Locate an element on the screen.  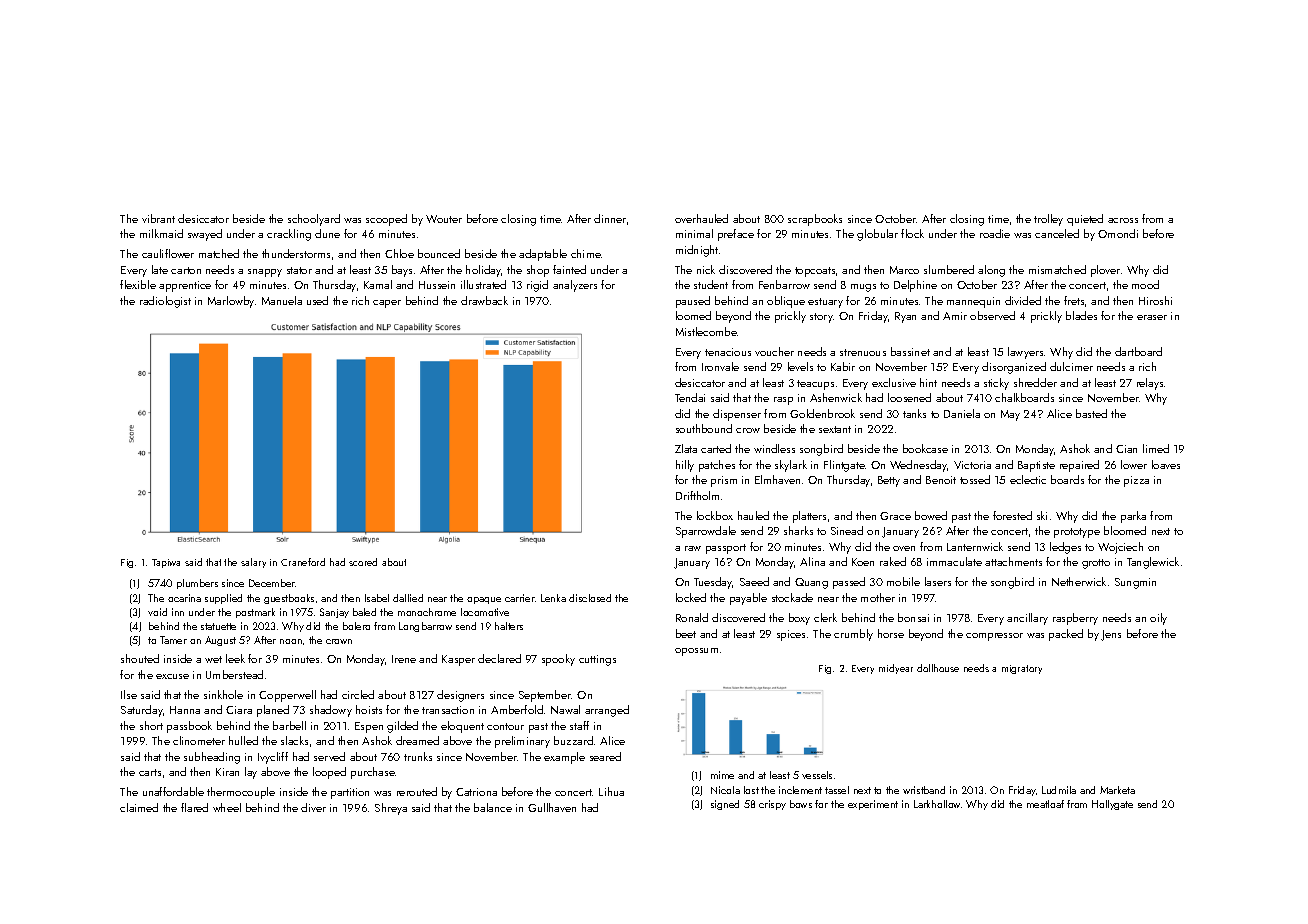
across is located at coordinates (1123, 220).
